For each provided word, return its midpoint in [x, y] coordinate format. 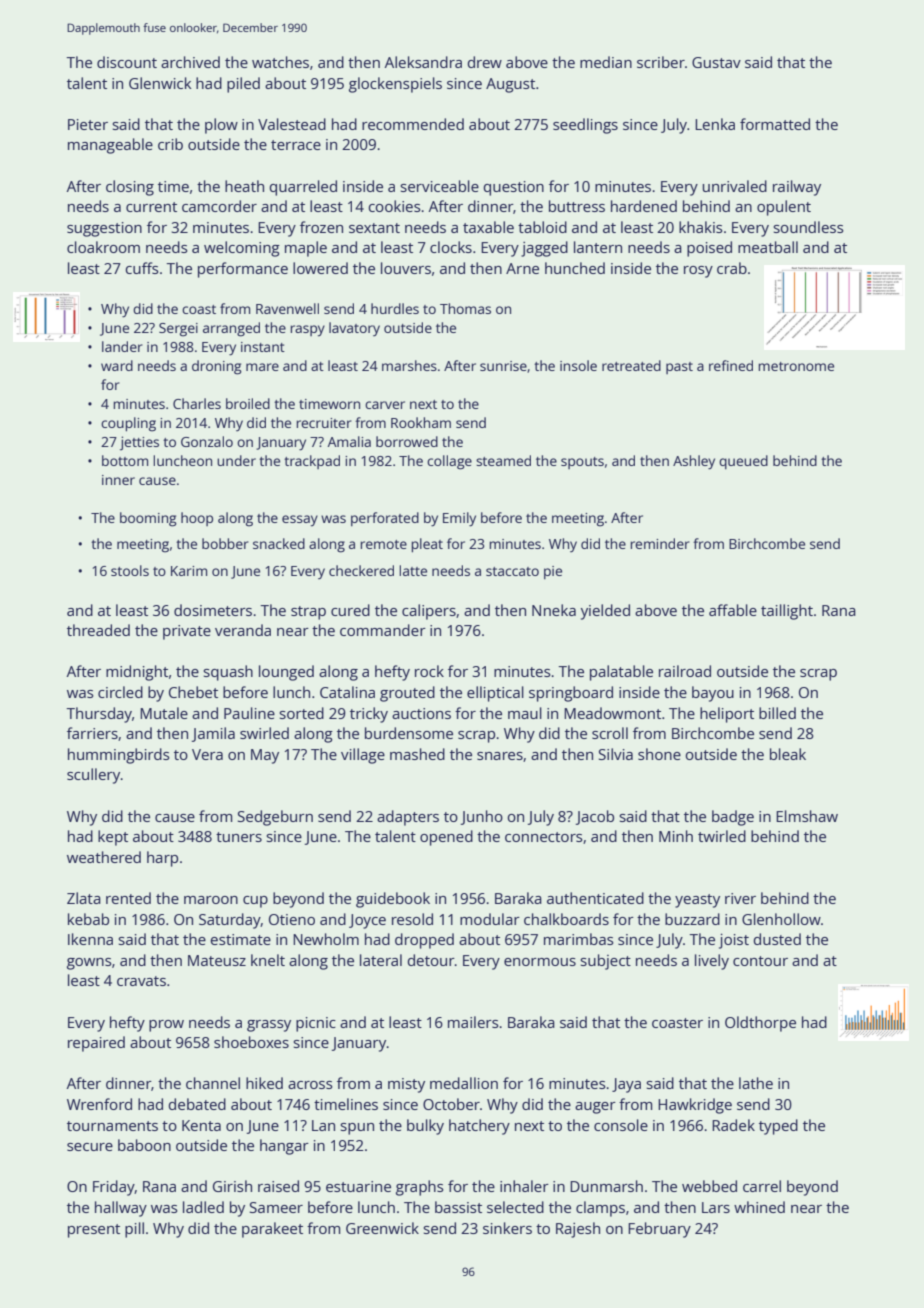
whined [759, 1207]
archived [190, 62]
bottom [125, 460]
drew [485, 62]
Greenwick [382, 1228]
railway [797, 188]
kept [113, 838]
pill [134, 1230]
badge [733, 818]
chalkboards [566, 919]
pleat [427, 545]
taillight [787, 612]
